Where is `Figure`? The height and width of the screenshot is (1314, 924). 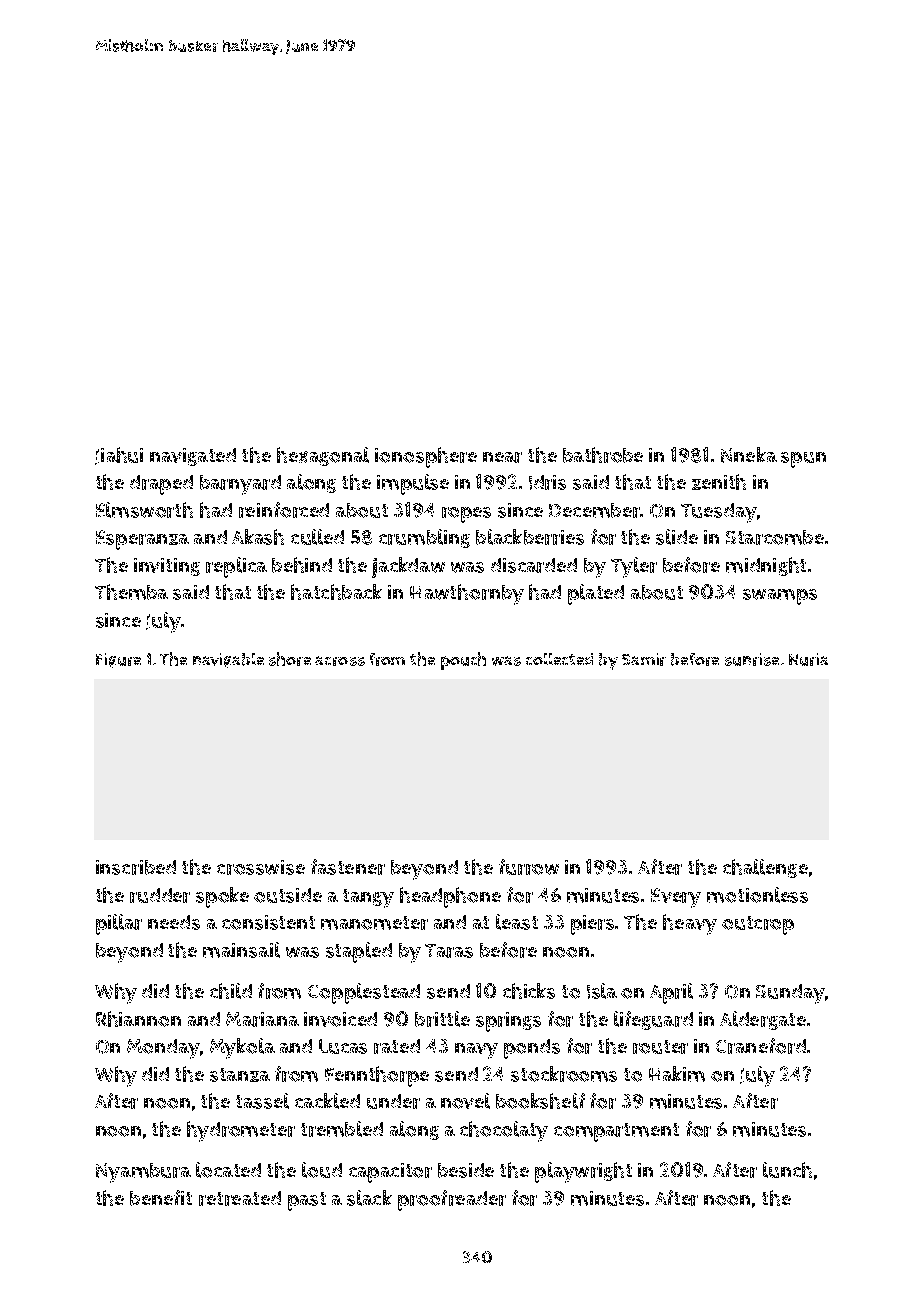
Figure is located at coordinates (118, 660).
